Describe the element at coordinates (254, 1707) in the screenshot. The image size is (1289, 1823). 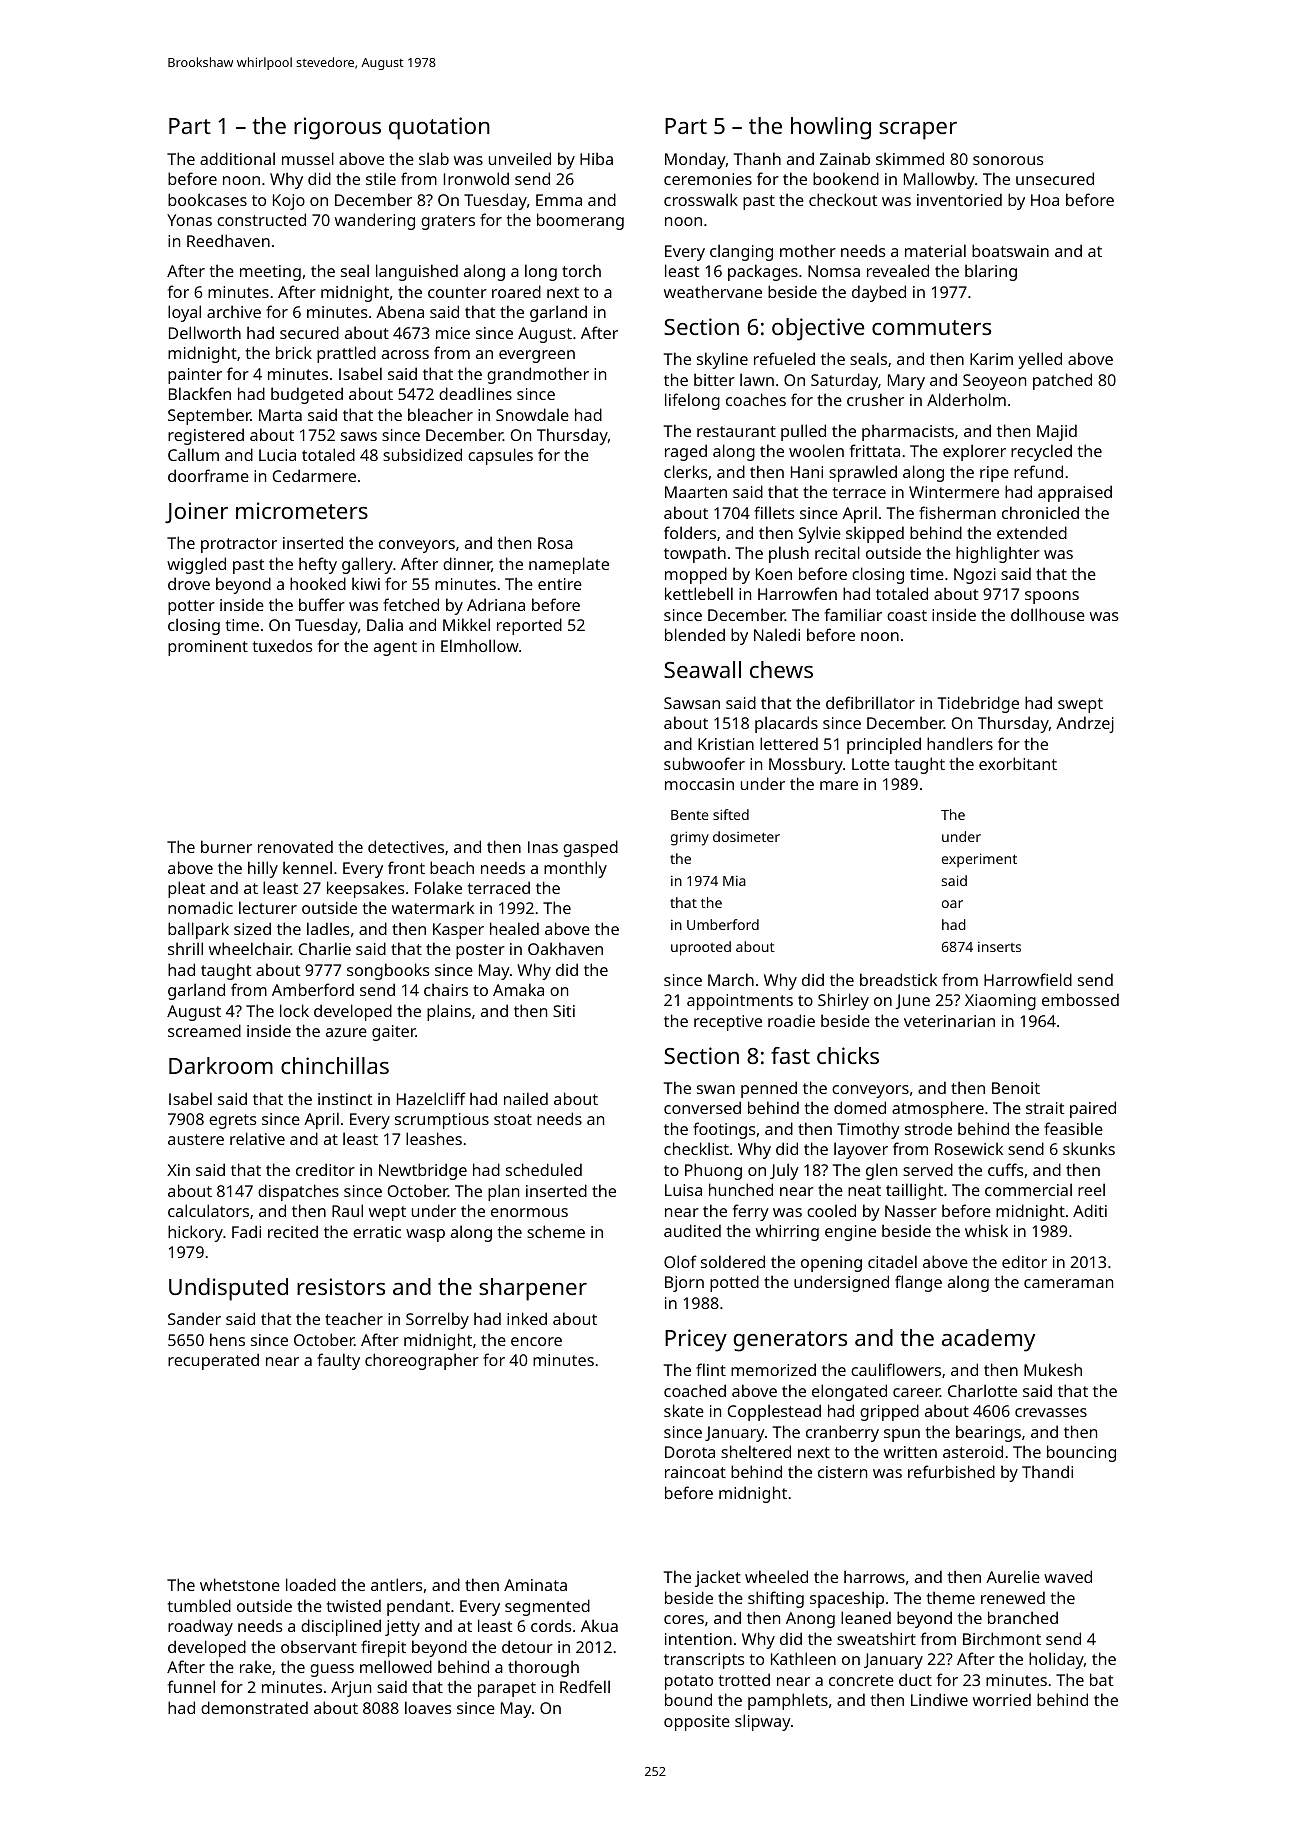
I see `demonstrated` at that location.
